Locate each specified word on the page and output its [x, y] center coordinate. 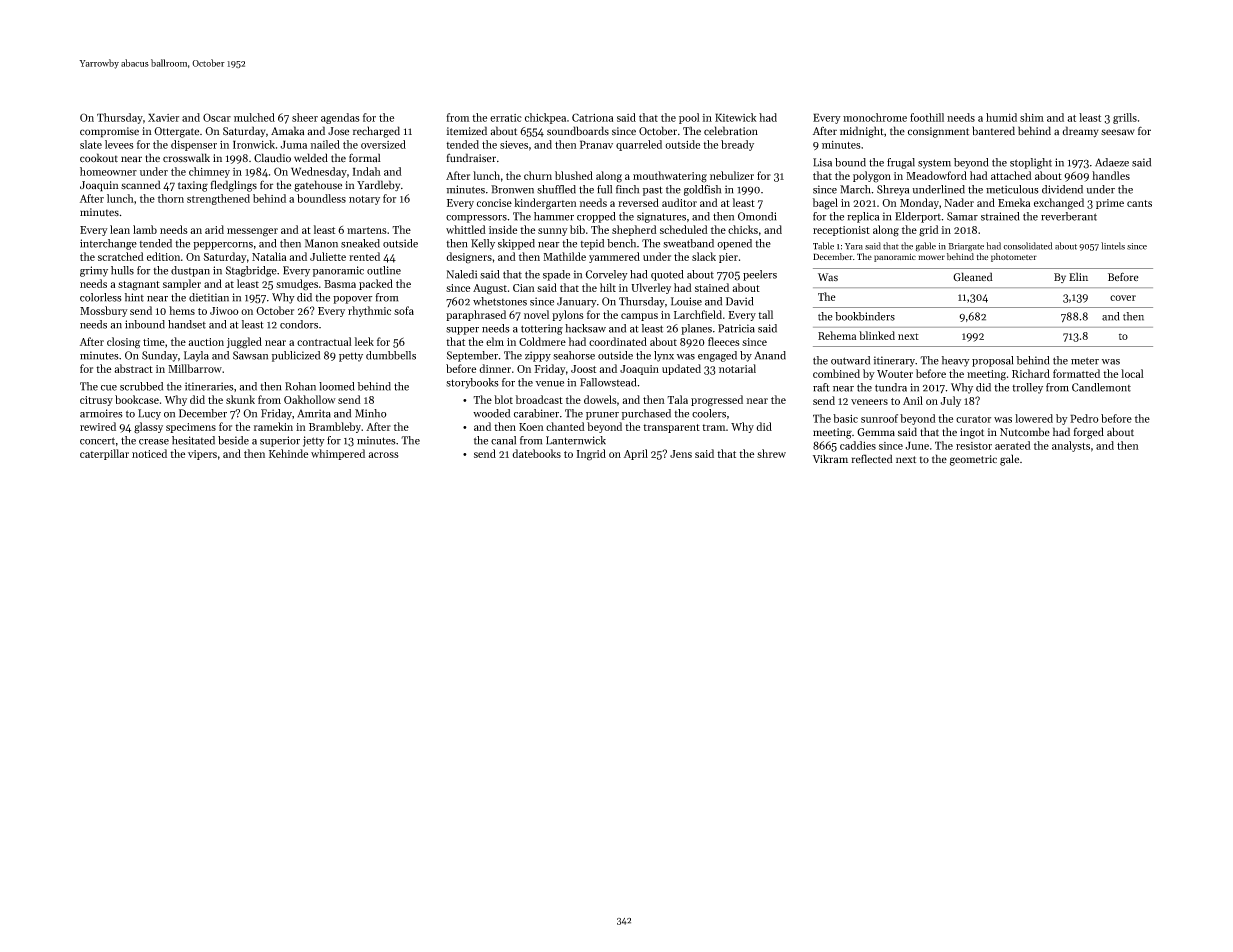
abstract [133, 368]
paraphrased [476, 315]
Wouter [895, 374]
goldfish [702, 190]
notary [364, 200]
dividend [1062, 189]
